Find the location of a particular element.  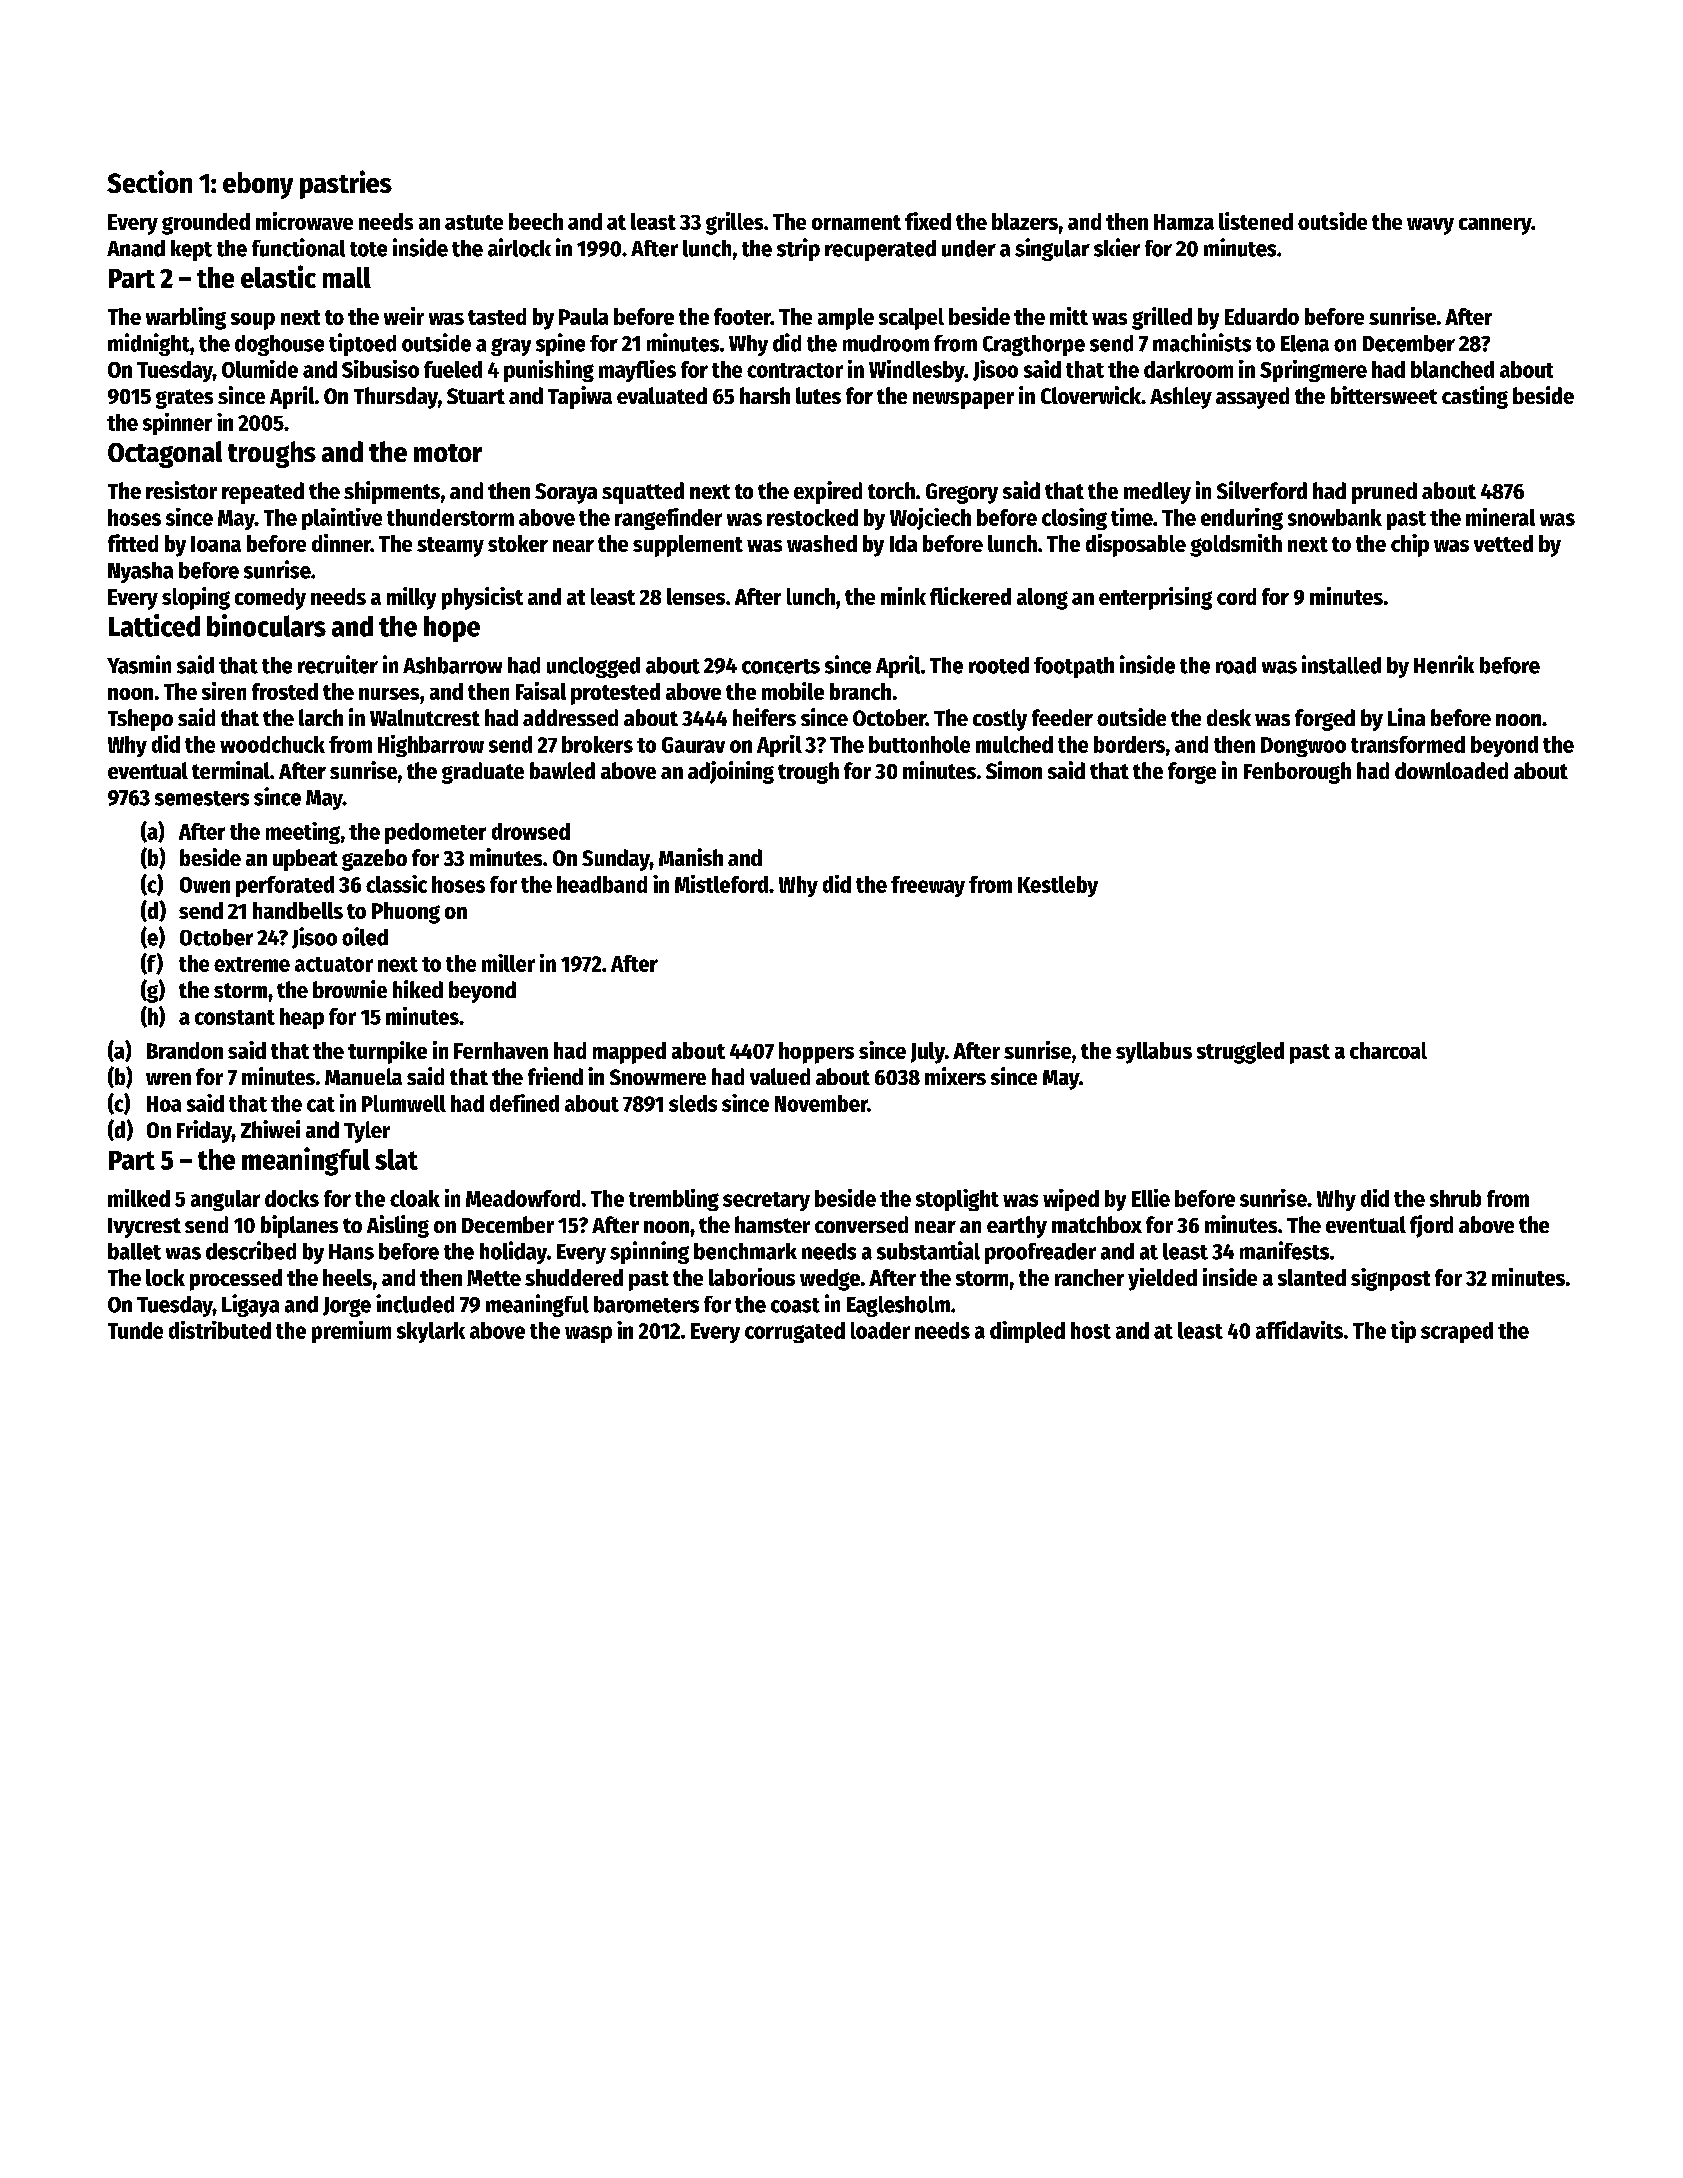

enduring is located at coordinates (1242, 519).
